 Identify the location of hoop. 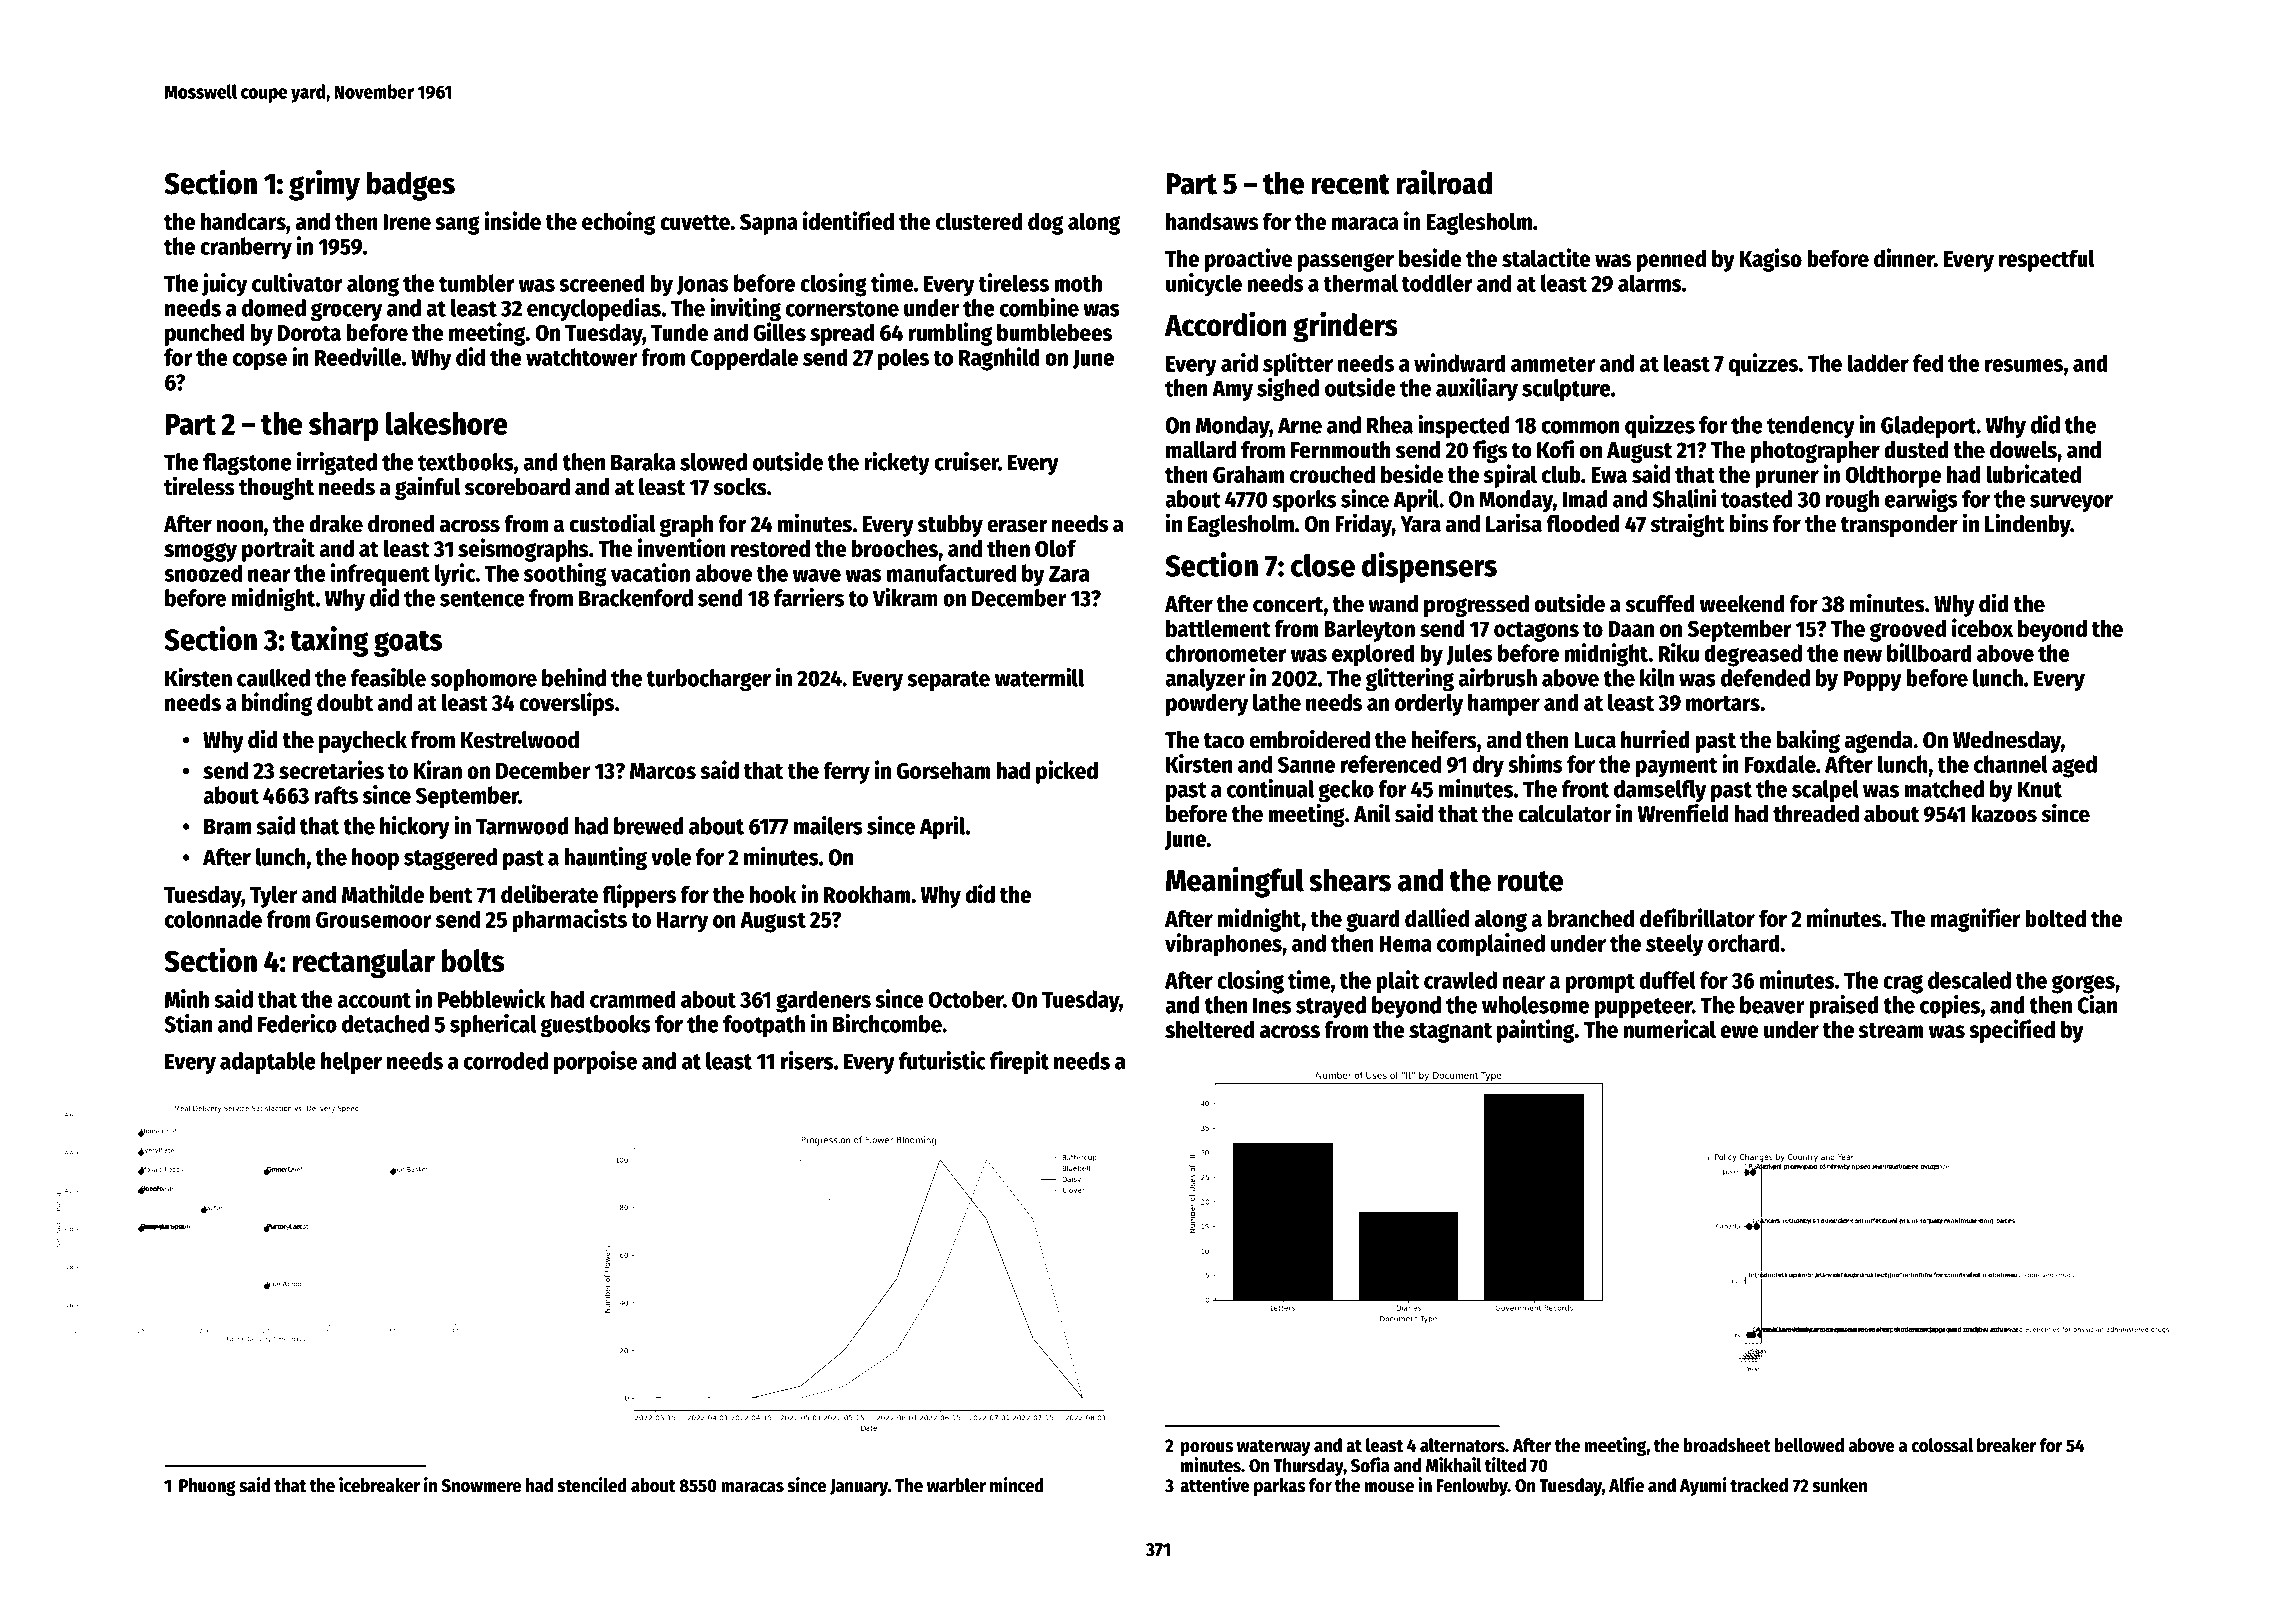
(375, 859).
